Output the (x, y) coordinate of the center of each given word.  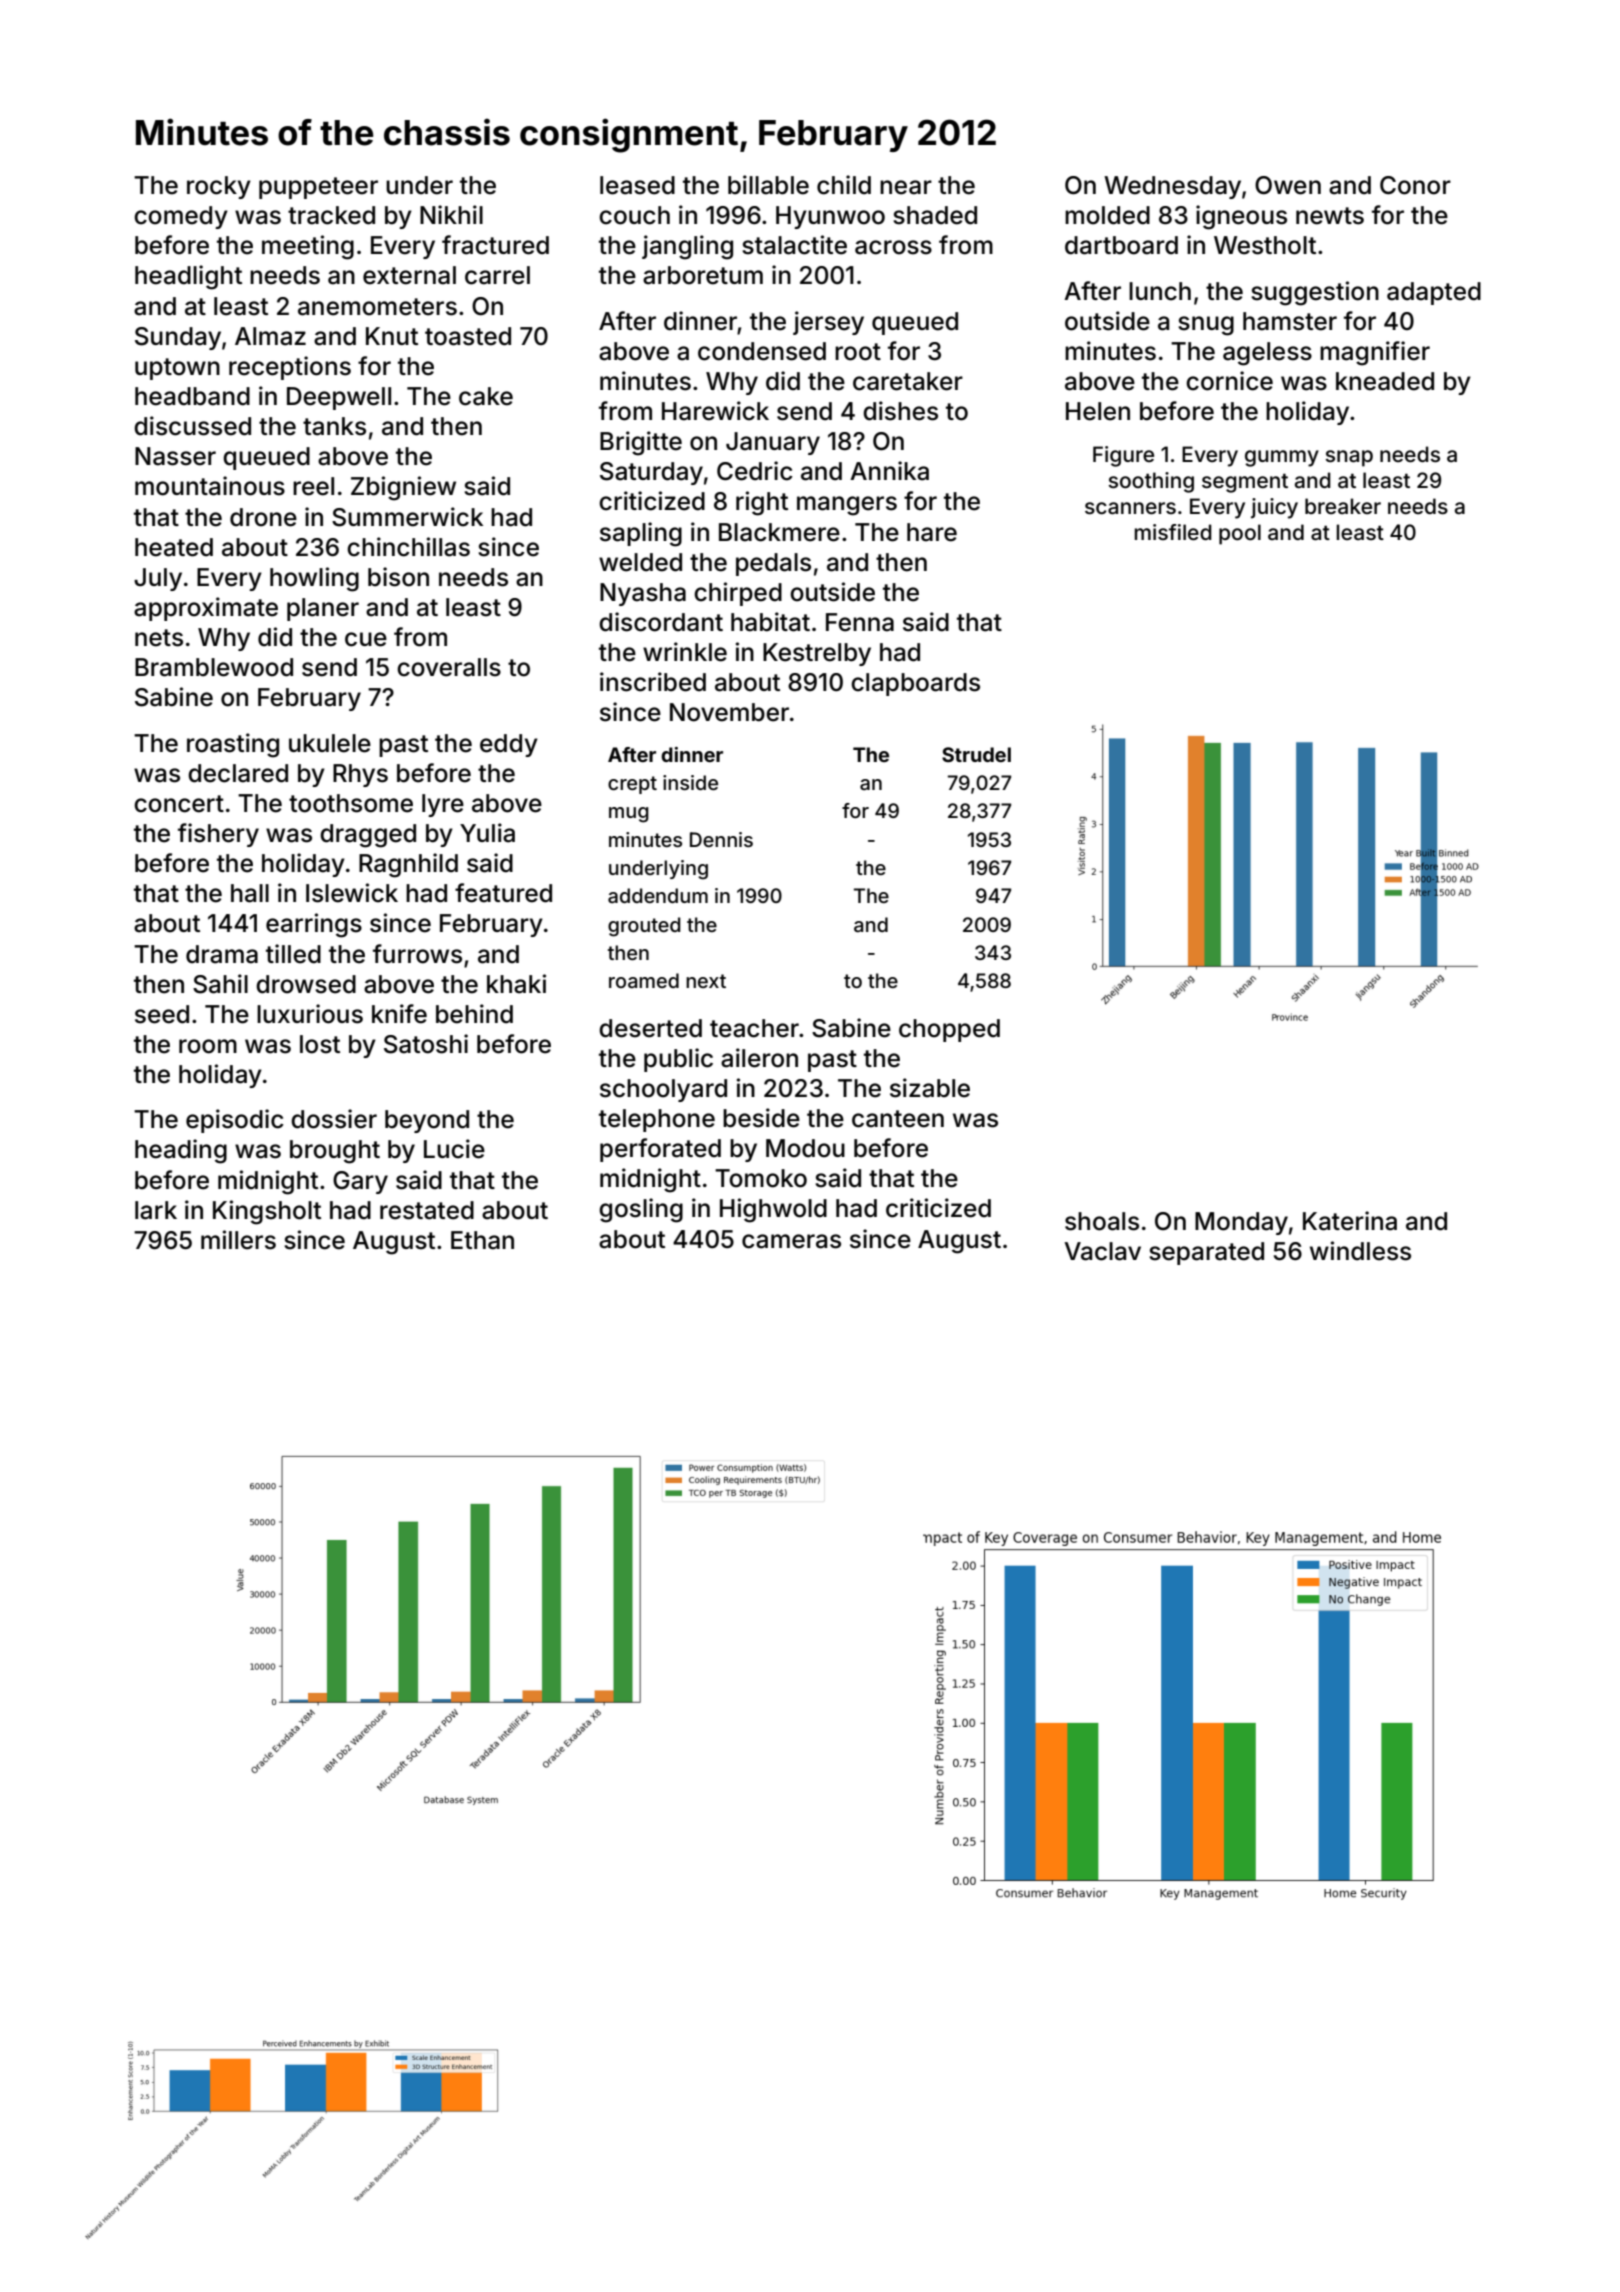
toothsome (351, 803)
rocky (219, 187)
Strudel (976, 754)
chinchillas (408, 547)
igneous (1241, 217)
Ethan (482, 1240)
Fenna (860, 622)
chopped (949, 1030)
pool (1240, 534)
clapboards (915, 684)
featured (503, 893)
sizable (930, 1088)
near (906, 187)
